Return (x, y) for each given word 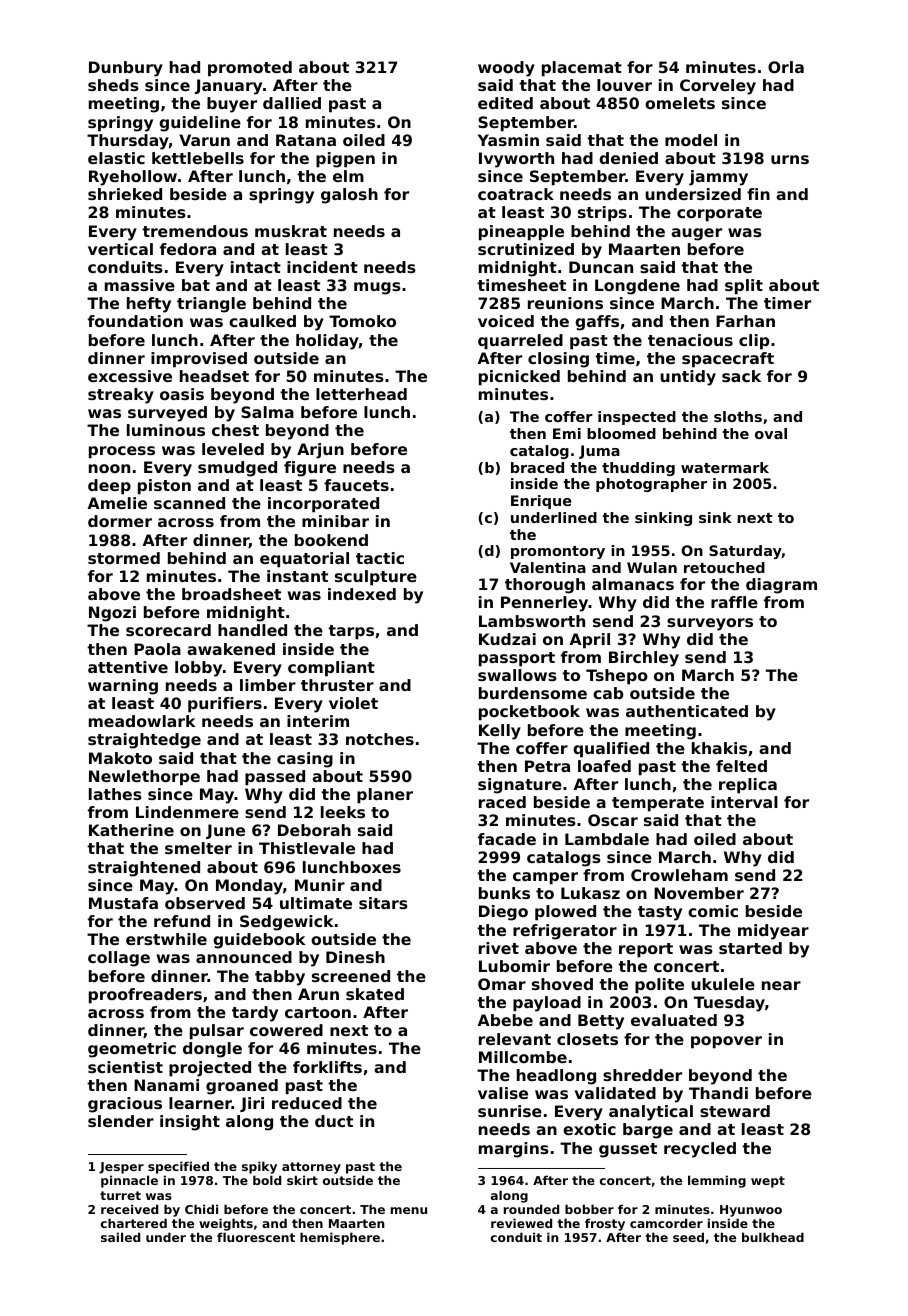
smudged (237, 469)
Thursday (128, 142)
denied (628, 158)
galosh (349, 196)
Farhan (745, 321)
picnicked (519, 378)
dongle (212, 1050)
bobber (589, 1209)
